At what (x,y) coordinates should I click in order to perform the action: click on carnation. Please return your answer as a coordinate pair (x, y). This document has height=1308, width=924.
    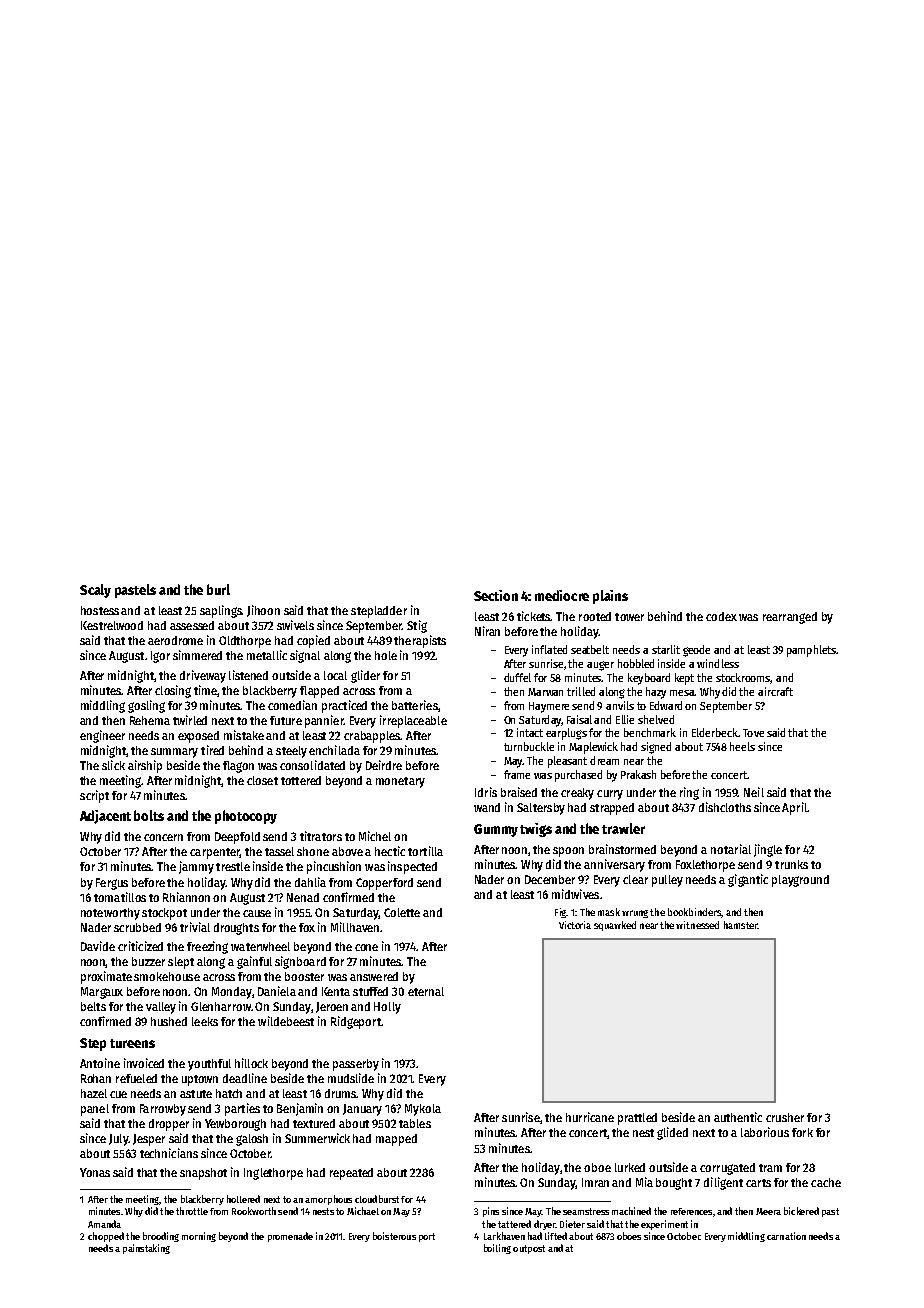
    Looking at the image, I should click on (786, 1236).
